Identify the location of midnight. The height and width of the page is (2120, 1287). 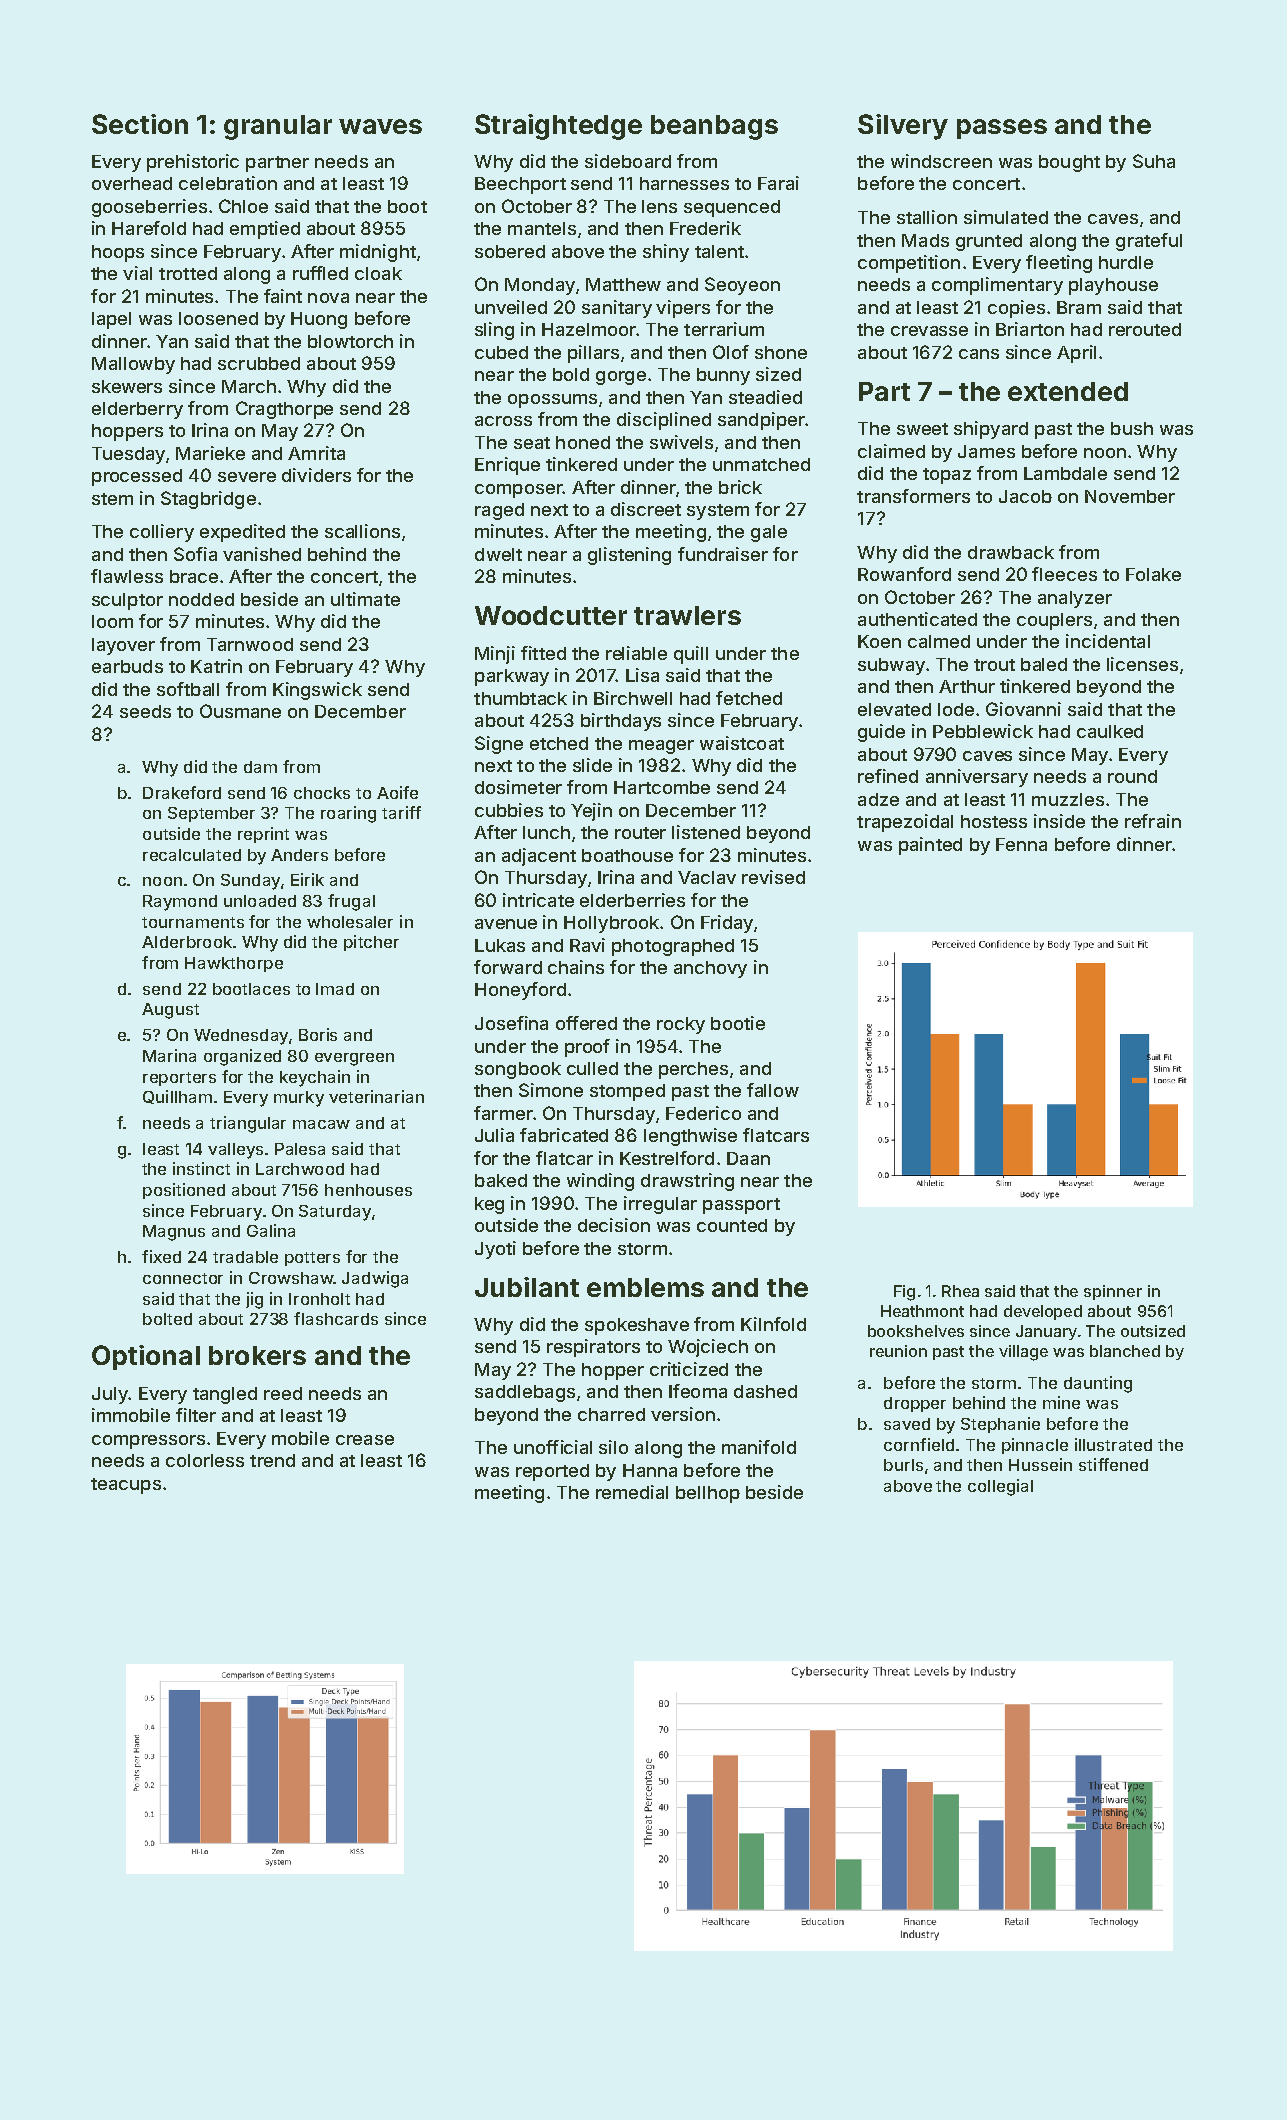
(378, 253).
